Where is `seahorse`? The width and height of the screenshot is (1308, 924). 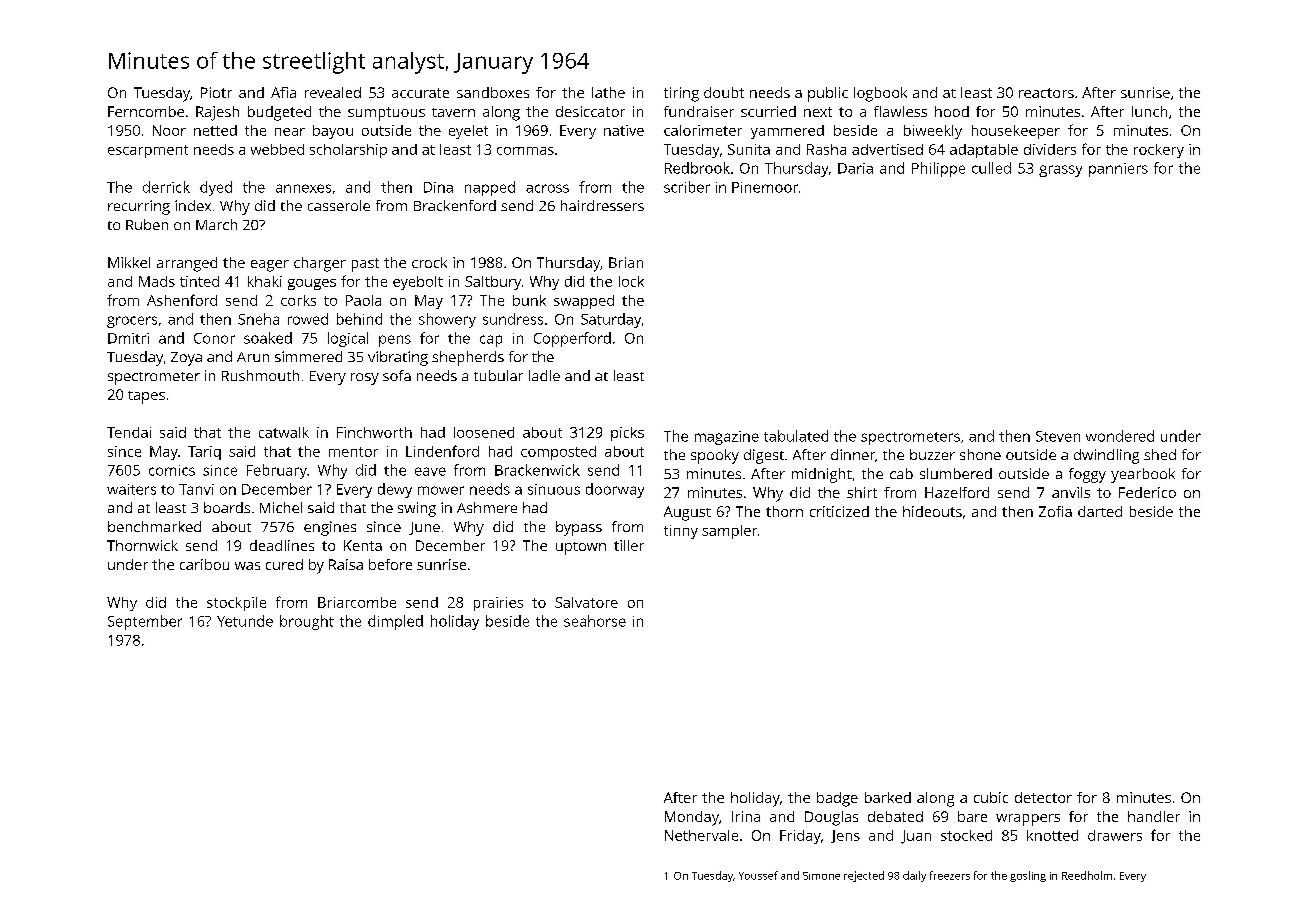
seahorse is located at coordinates (595, 621).
